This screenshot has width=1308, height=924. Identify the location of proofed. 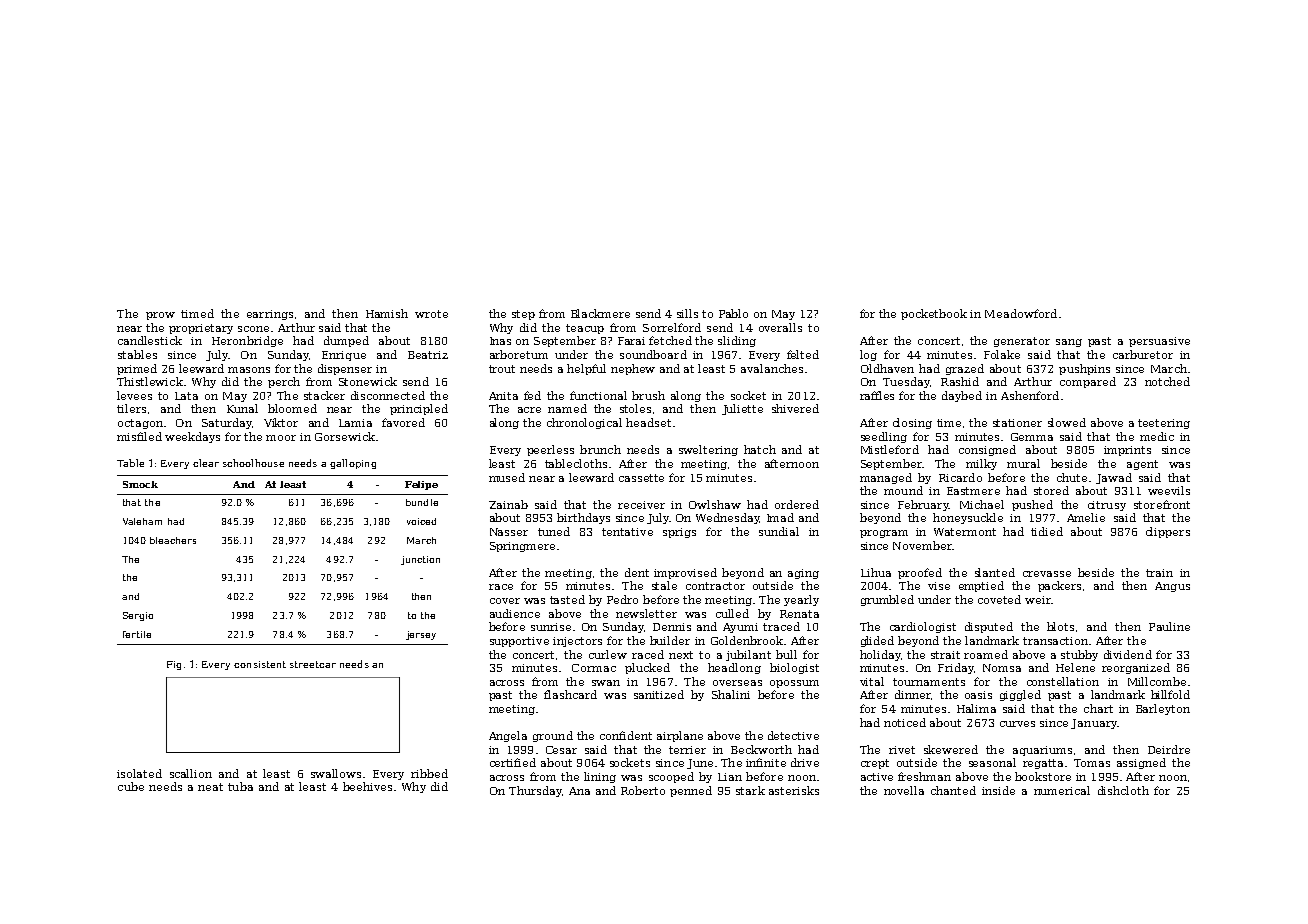
(920, 573).
